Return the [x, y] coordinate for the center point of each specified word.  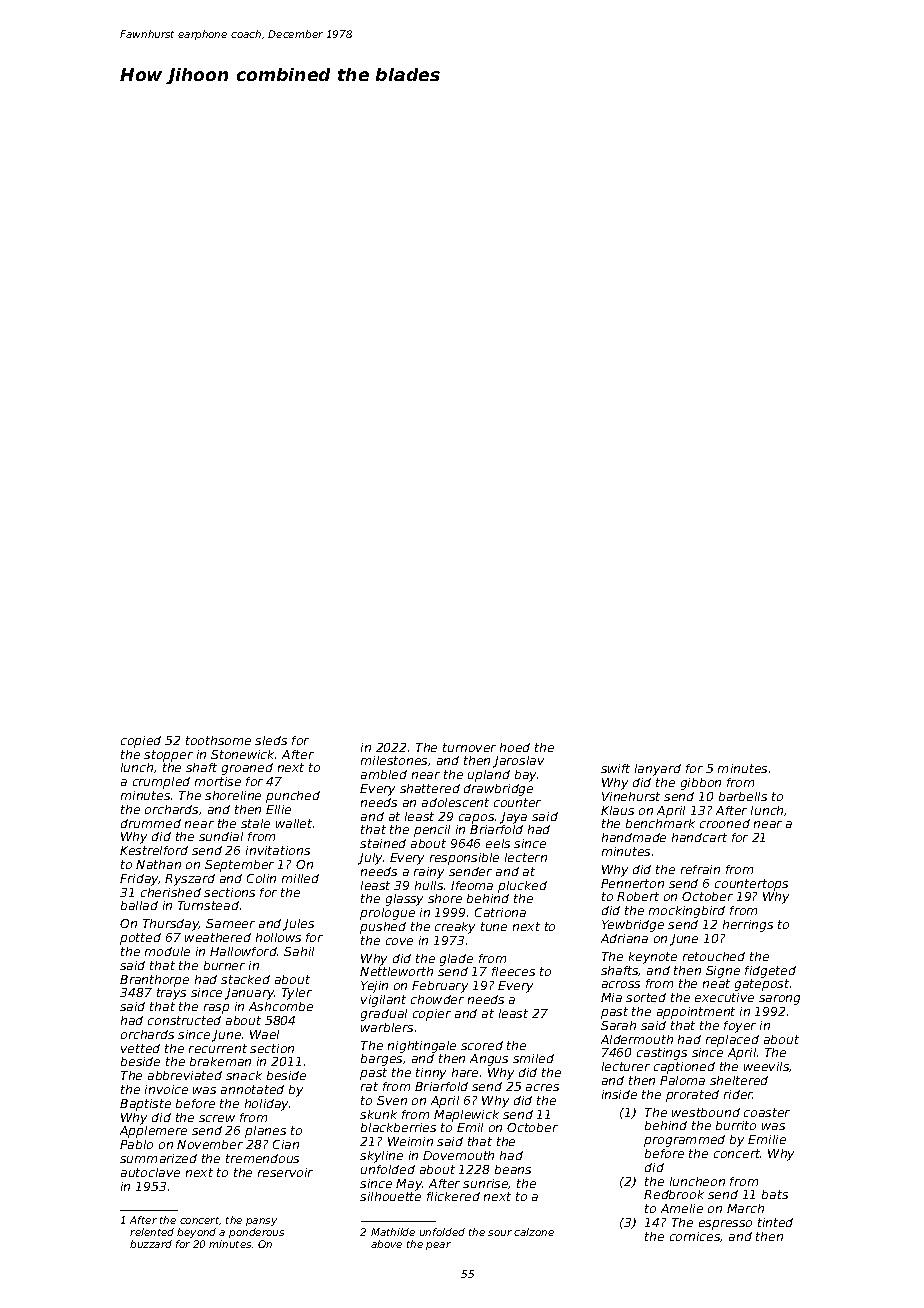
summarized [158, 1158]
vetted [140, 1048]
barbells [743, 796]
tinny [431, 1074]
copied [141, 742]
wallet [294, 823]
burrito [736, 1125]
